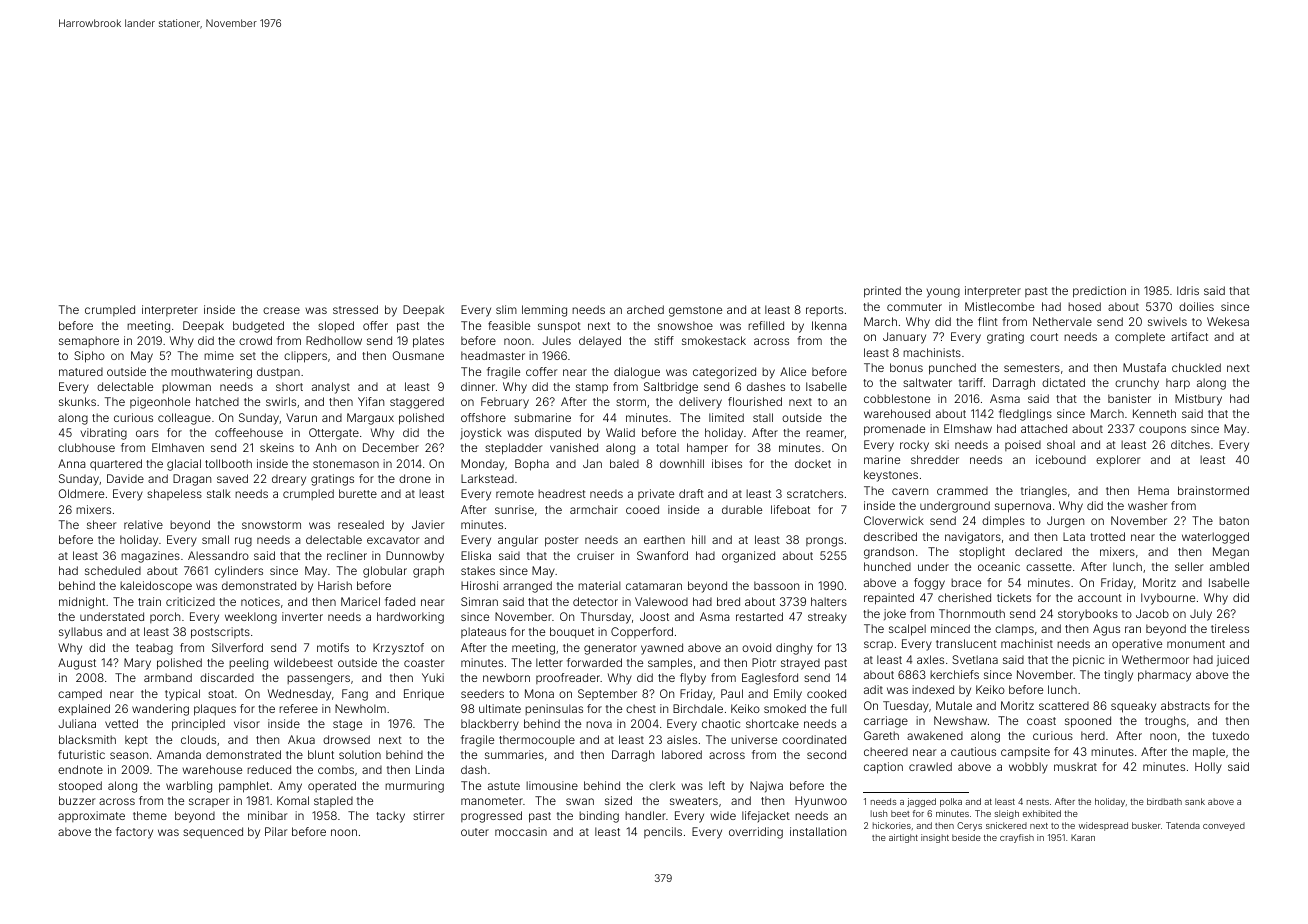 The image size is (1308, 924). Describe the element at coordinates (244, 787) in the page. I see `pamphlet` at that location.
